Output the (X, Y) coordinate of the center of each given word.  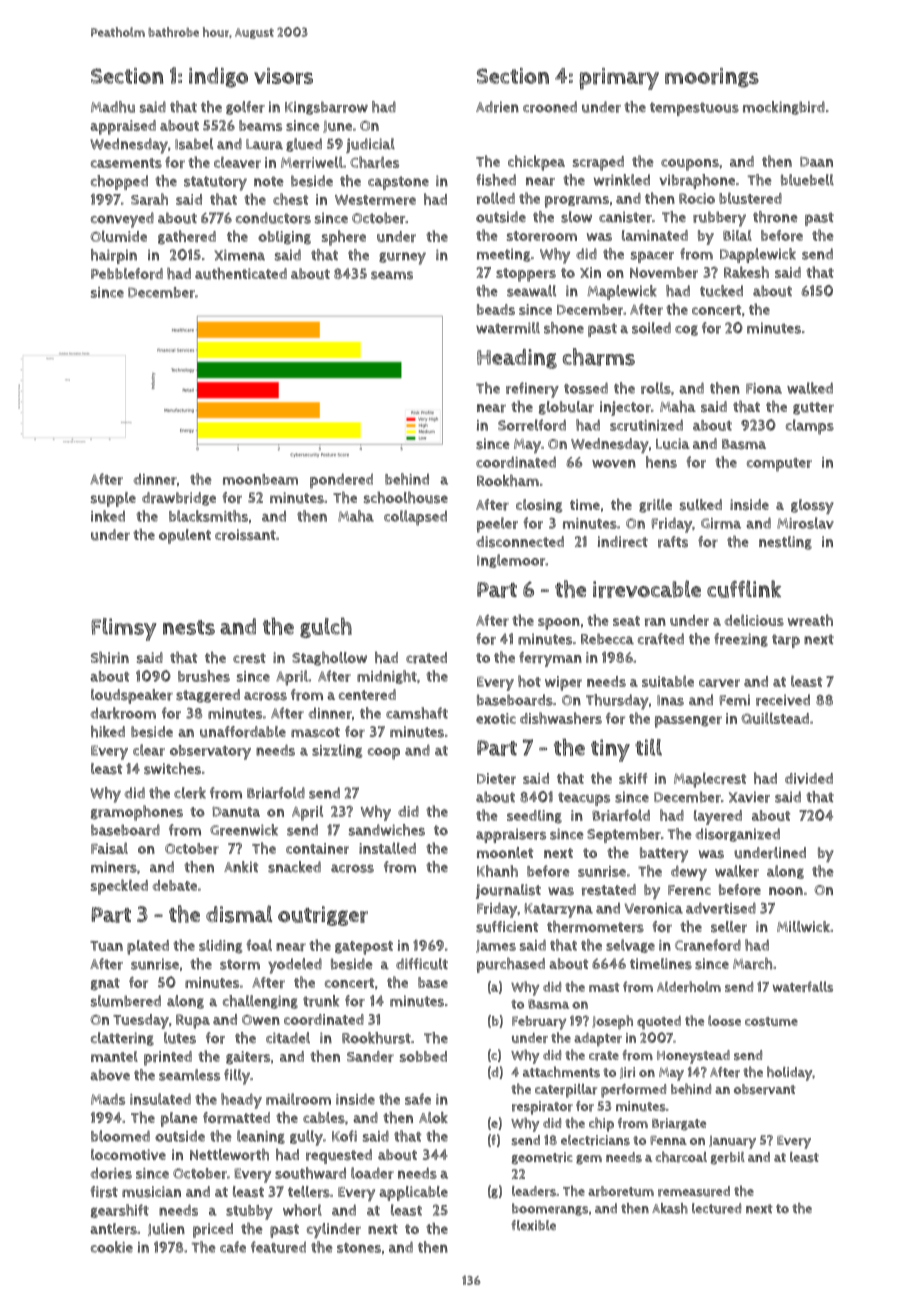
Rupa (193, 1021)
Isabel (194, 144)
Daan (816, 162)
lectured (716, 1208)
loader (372, 1173)
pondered (341, 481)
